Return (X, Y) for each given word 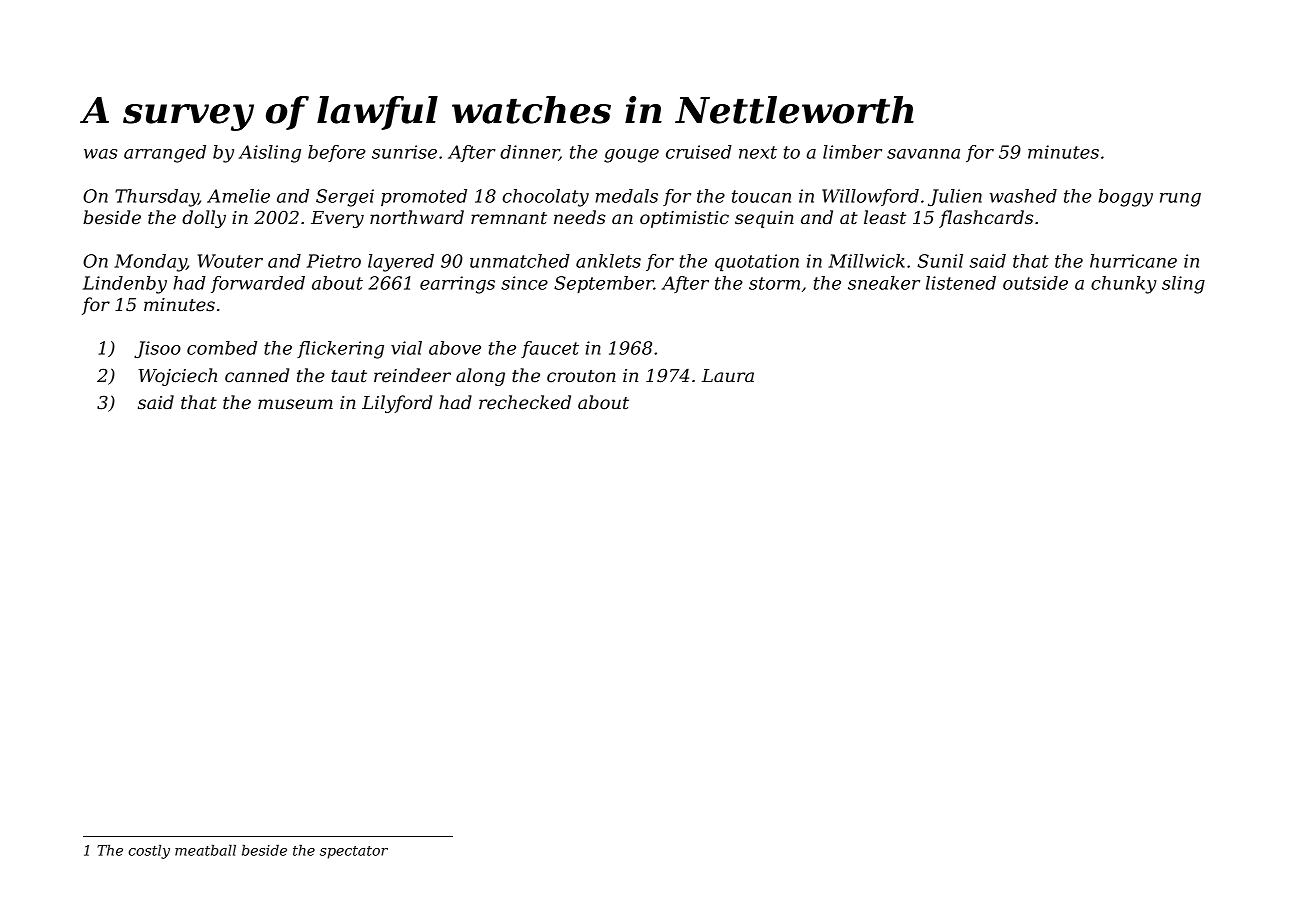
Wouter (230, 261)
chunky (1124, 285)
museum (295, 404)
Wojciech (178, 377)
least (885, 217)
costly (149, 852)
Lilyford (397, 404)
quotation (757, 262)
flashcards (986, 219)
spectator (354, 852)
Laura (728, 375)
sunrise (404, 152)
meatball (205, 850)
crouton (581, 376)
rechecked (525, 402)
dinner (529, 153)
